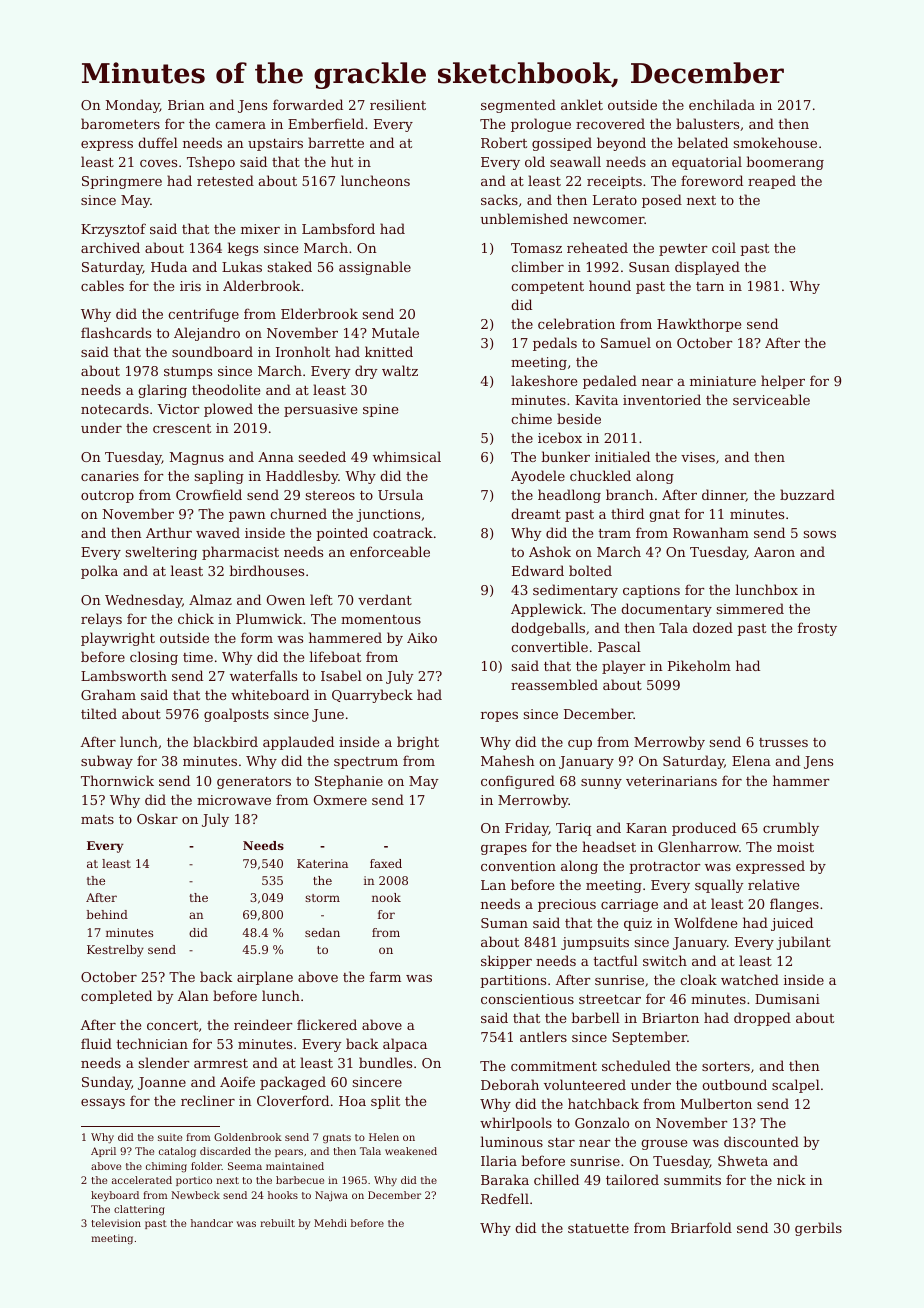 The width and height of the screenshot is (924, 1308). What do you see at coordinates (322, 863) in the screenshot?
I see `Katerina` at bounding box center [322, 863].
